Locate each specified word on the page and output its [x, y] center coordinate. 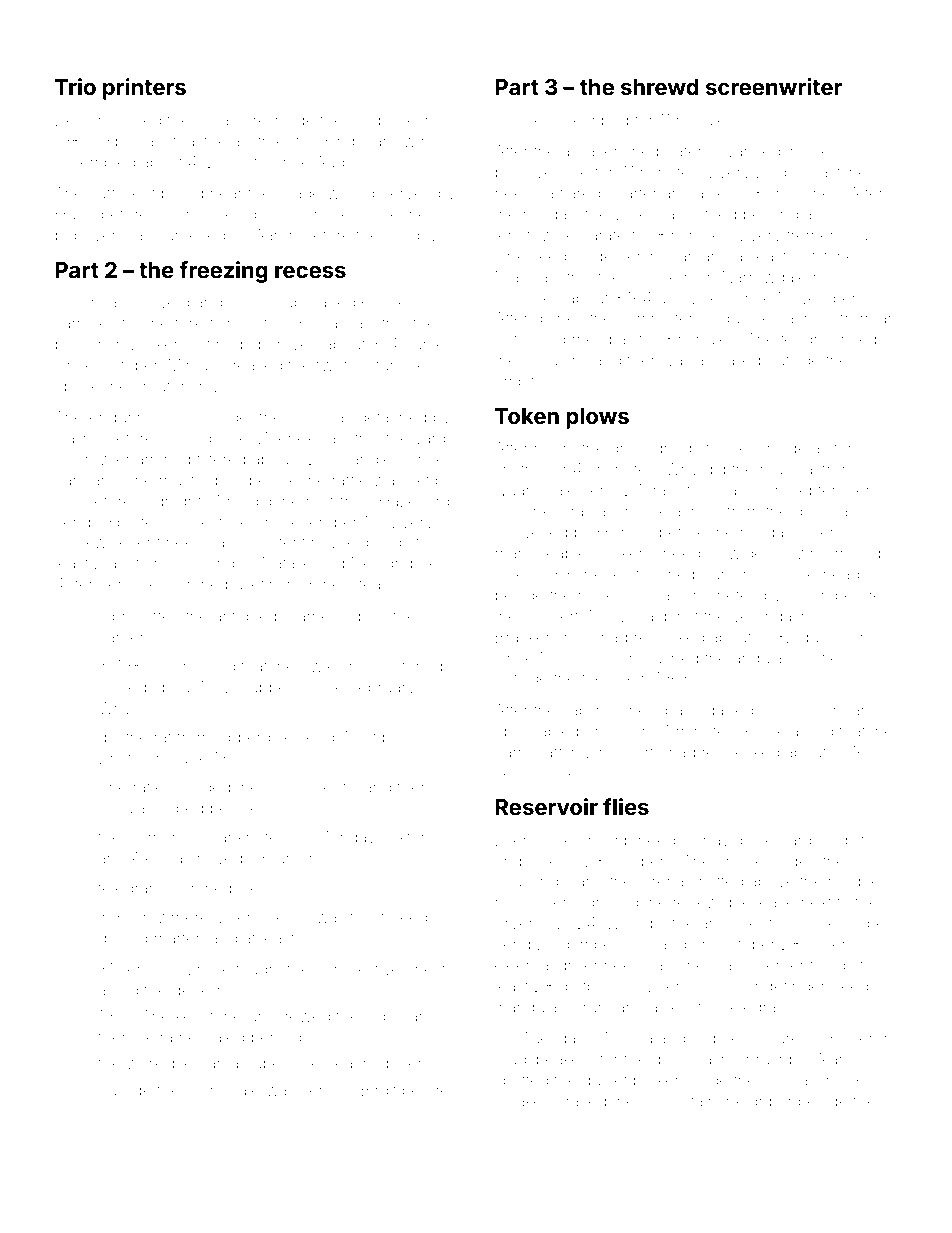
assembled [95, 162]
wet [398, 303]
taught [259, 971]
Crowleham [115, 458]
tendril [803, 339]
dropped [416, 564]
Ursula [122, 808]
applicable [532, 732]
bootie [816, 658]
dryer [514, 925]
